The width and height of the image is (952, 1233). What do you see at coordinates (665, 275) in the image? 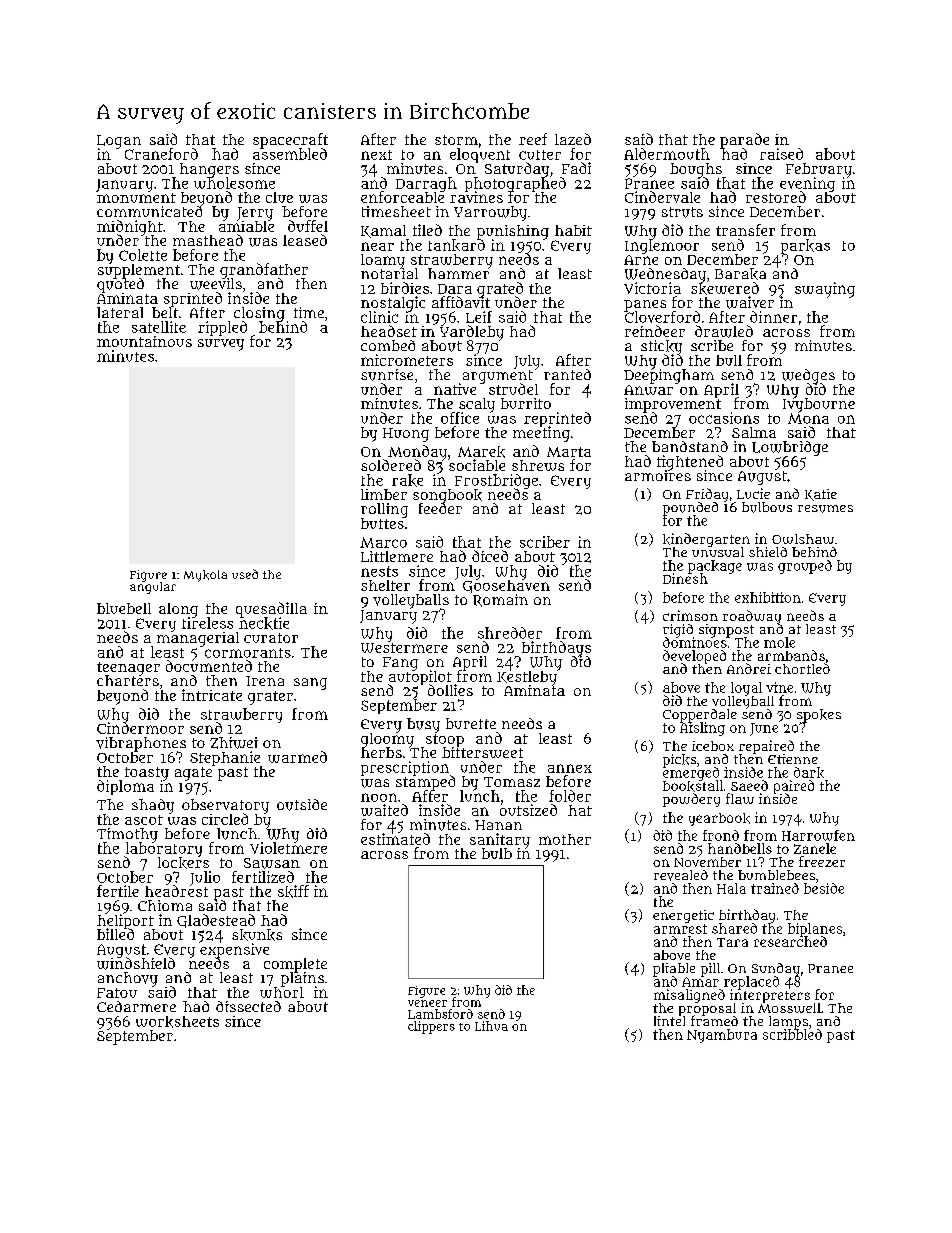
I see `Wednesday` at bounding box center [665, 275].
